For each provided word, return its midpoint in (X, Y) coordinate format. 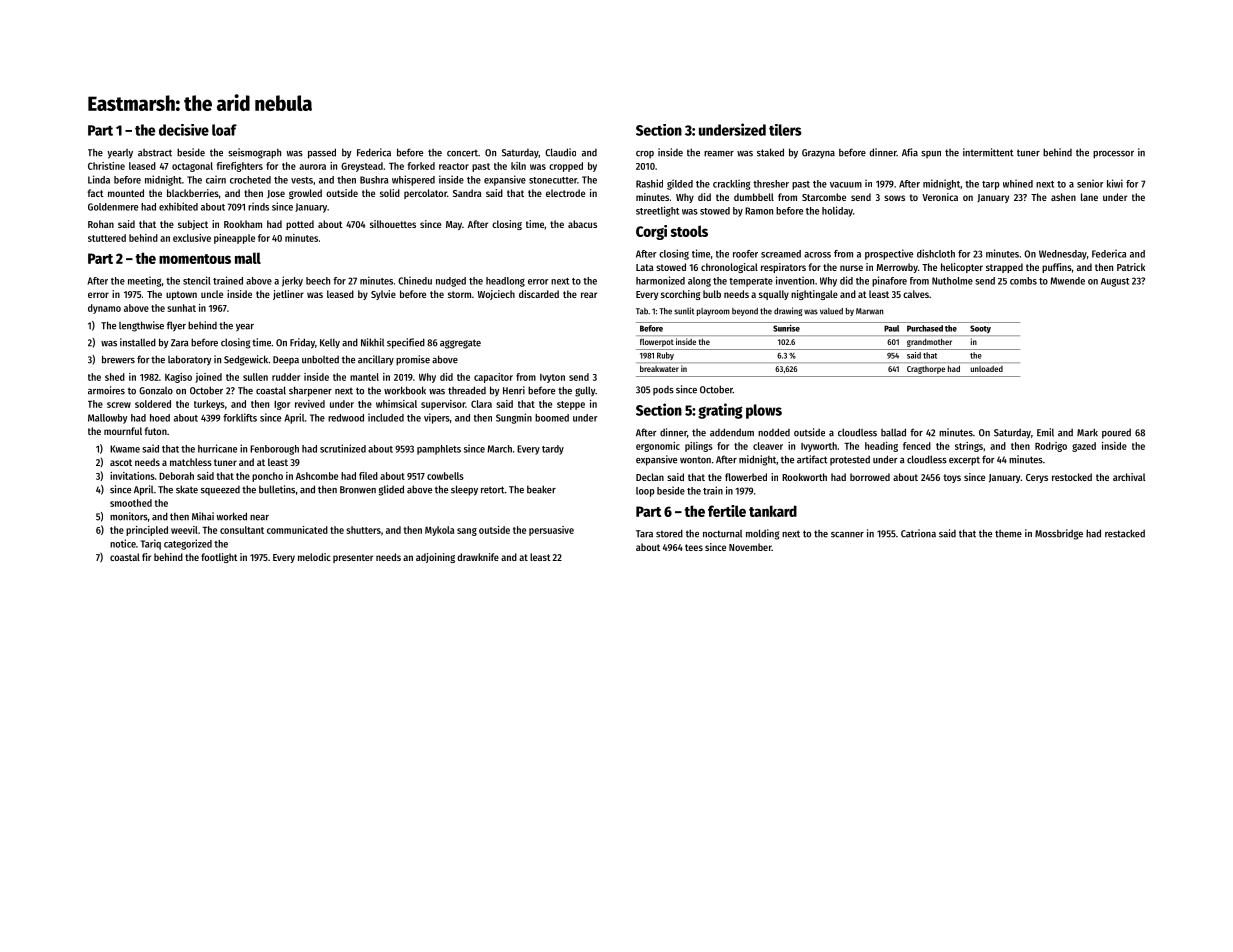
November (750, 547)
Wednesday (1063, 255)
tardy (553, 450)
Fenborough (274, 450)
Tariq (151, 544)
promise (413, 360)
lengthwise (141, 326)
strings (969, 447)
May (454, 225)
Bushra (374, 180)
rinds (258, 206)
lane (1089, 197)
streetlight (657, 211)
